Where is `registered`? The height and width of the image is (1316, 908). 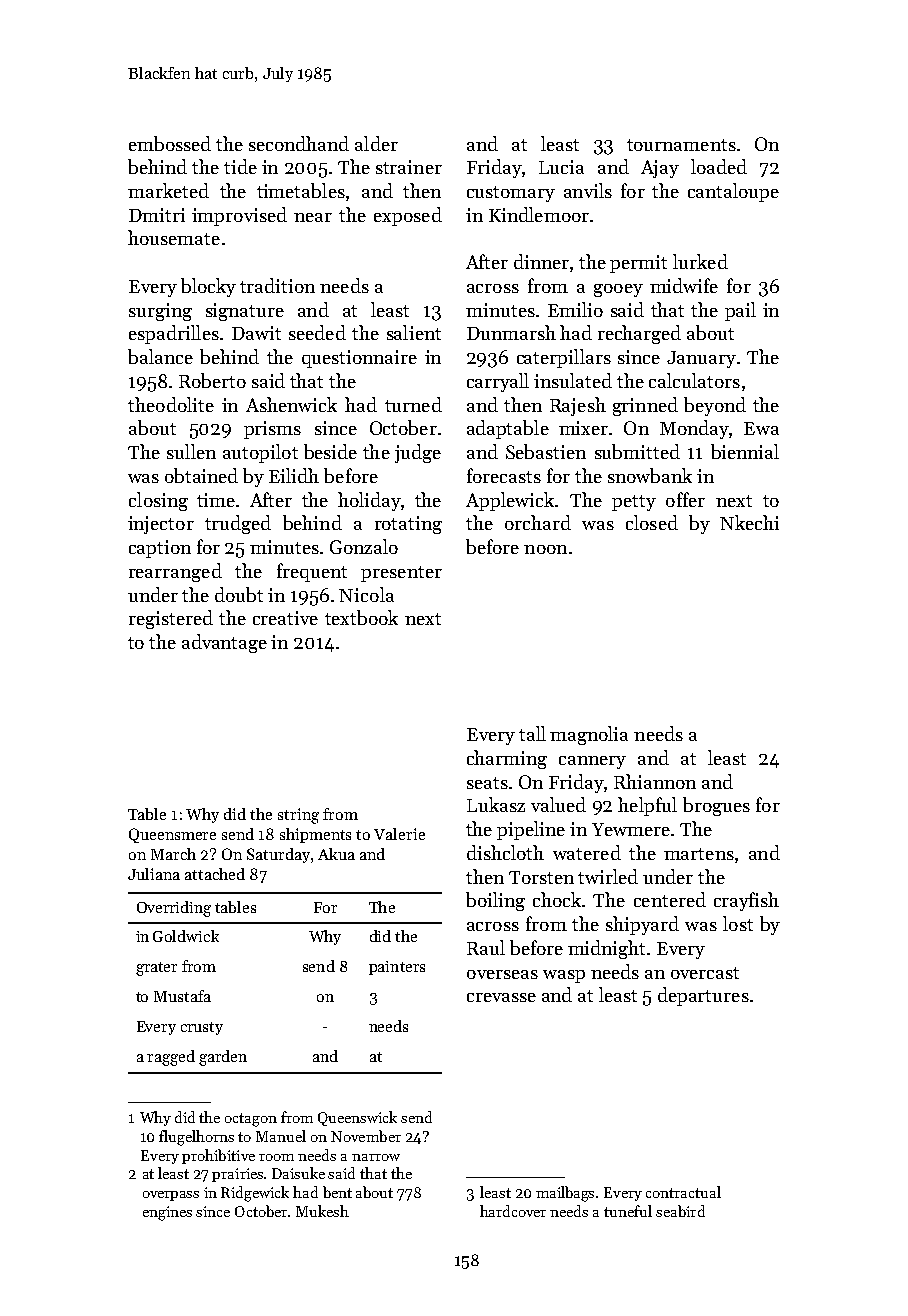
registered is located at coordinates (171, 619).
